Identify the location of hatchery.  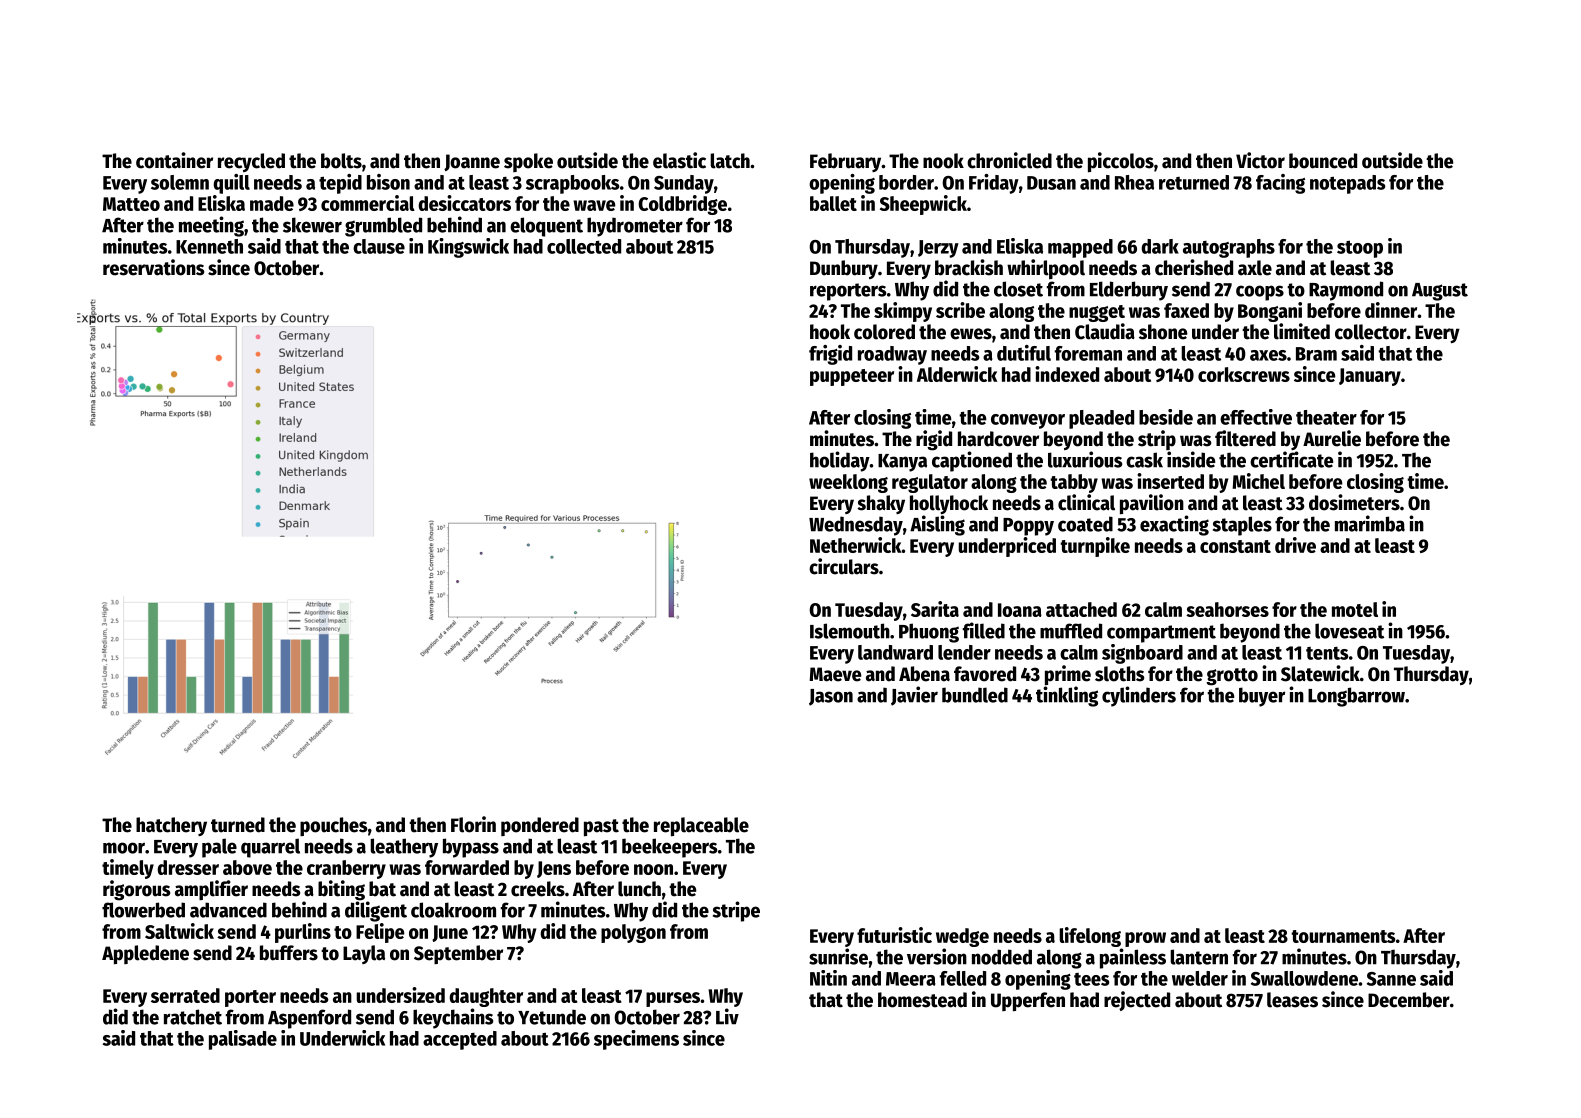
(171, 826).
